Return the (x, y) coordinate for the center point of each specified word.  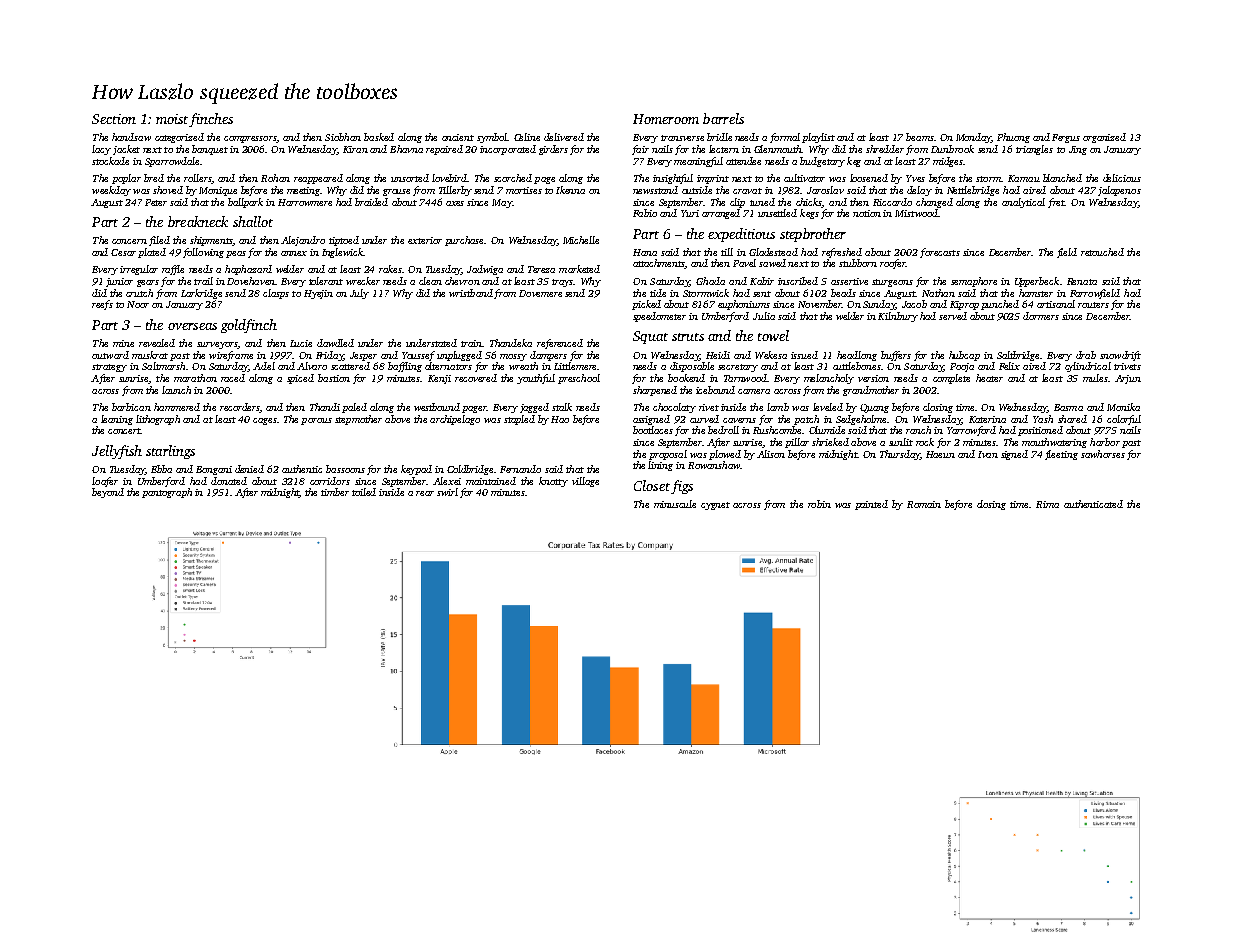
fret (1056, 203)
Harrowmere (305, 202)
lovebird (449, 178)
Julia (764, 316)
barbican (131, 407)
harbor (1105, 442)
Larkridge (201, 294)
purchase (464, 241)
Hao (560, 419)
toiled (364, 492)
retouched (1102, 252)
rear (425, 493)
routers (1093, 305)
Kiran (355, 149)
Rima (1047, 504)
